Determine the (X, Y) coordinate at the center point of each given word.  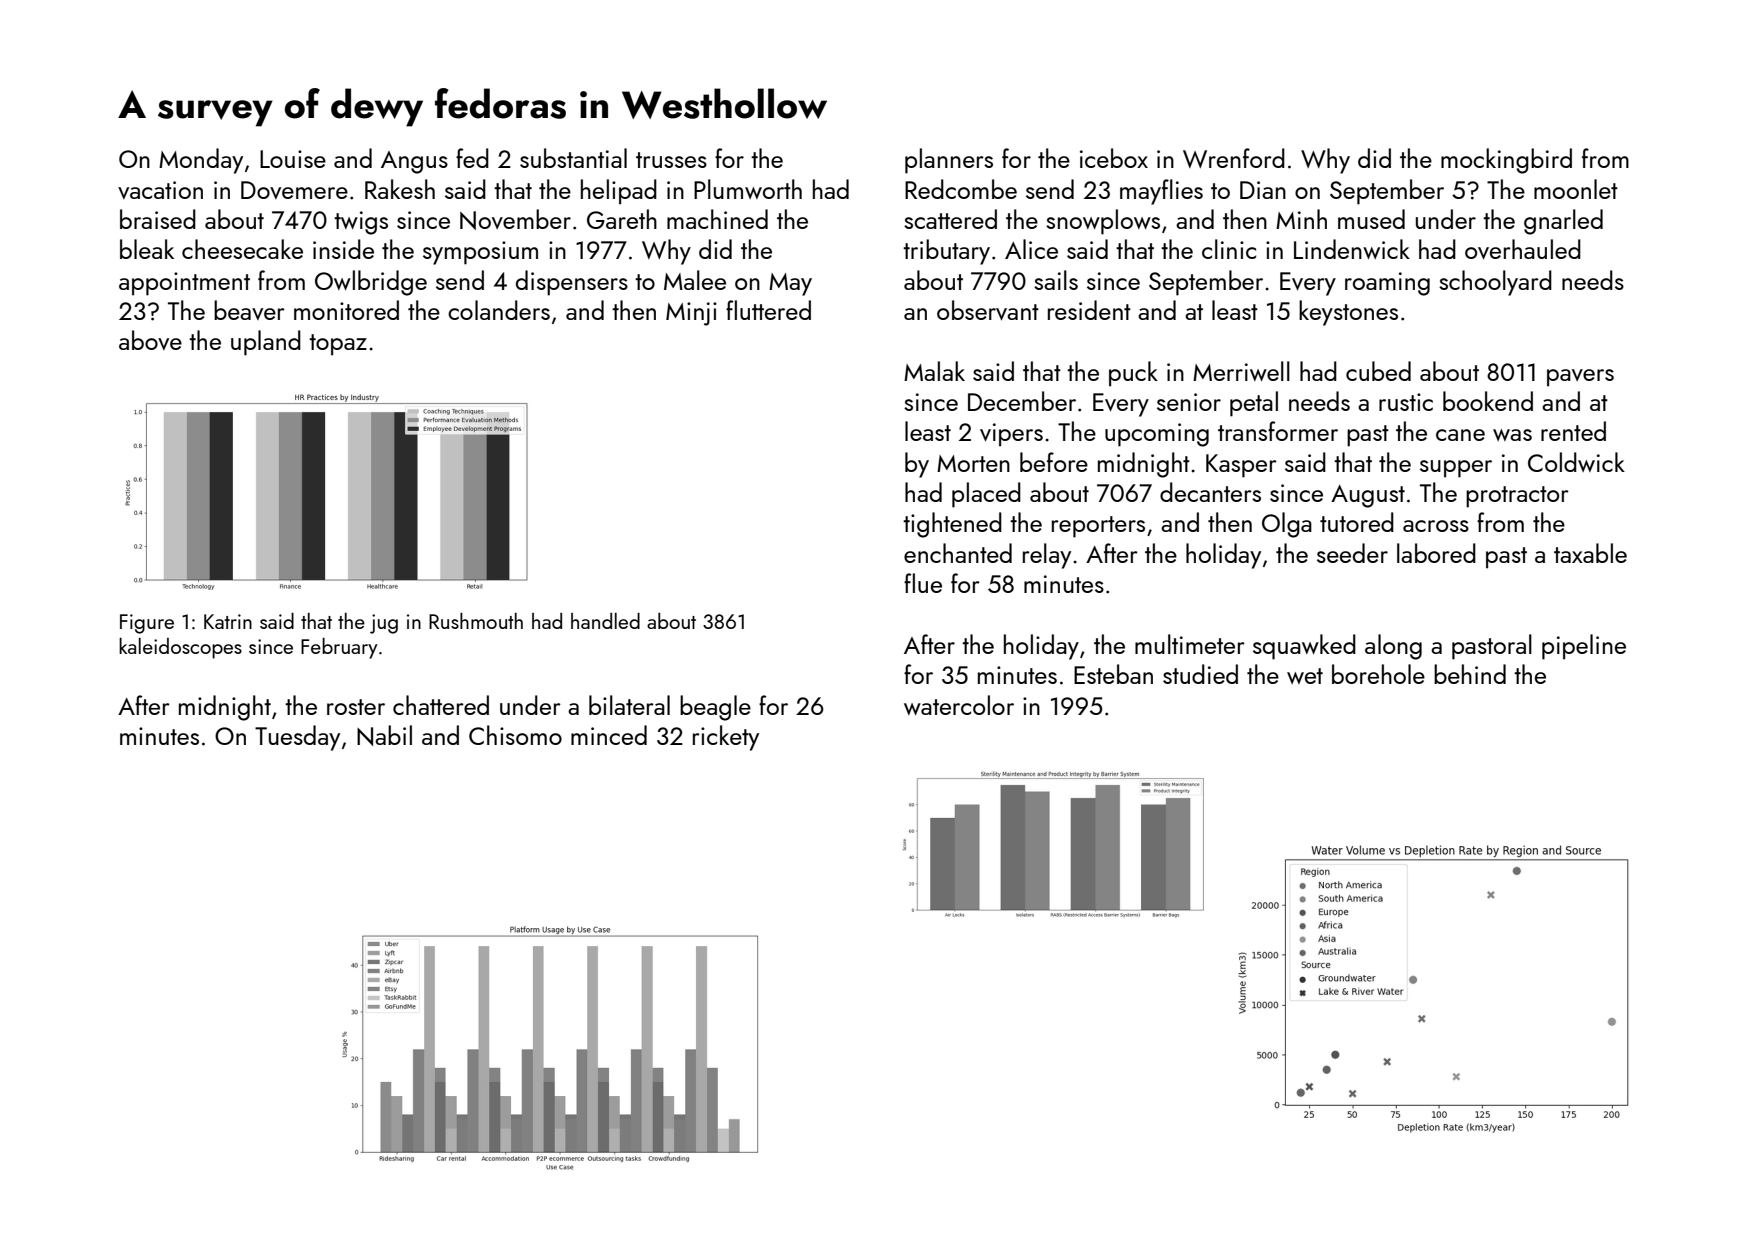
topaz (338, 345)
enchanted (958, 553)
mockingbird (1506, 161)
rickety (726, 738)
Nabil (384, 735)
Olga (1287, 525)
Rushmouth (476, 621)
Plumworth (748, 189)
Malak (934, 371)
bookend (1488, 401)
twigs (361, 223)
